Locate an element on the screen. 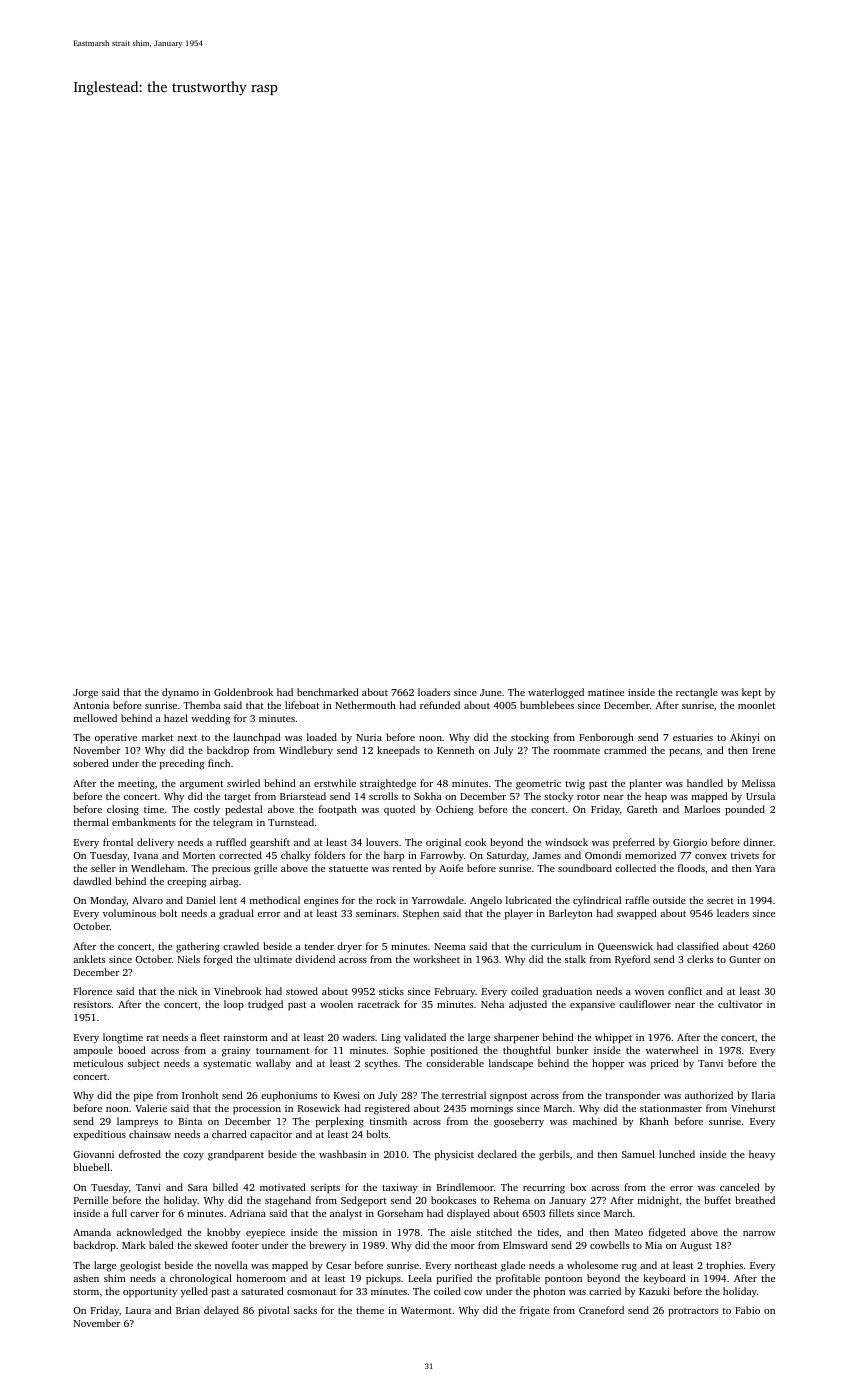 The height and width of the screenshot is (1400, 849). mellowed is located at coordinates (95, 718).
